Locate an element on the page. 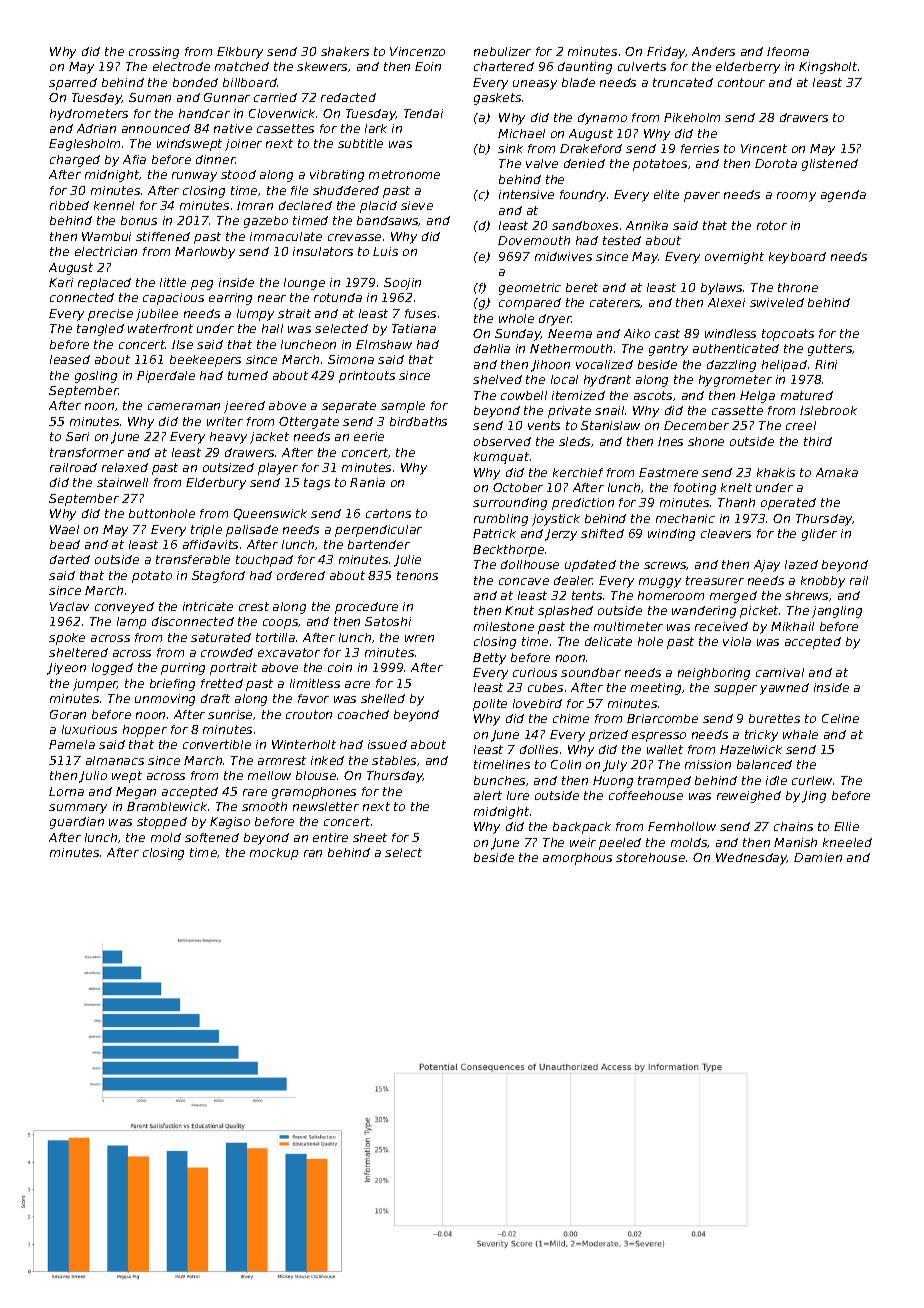  runway is located at coordinates (194, 177).
